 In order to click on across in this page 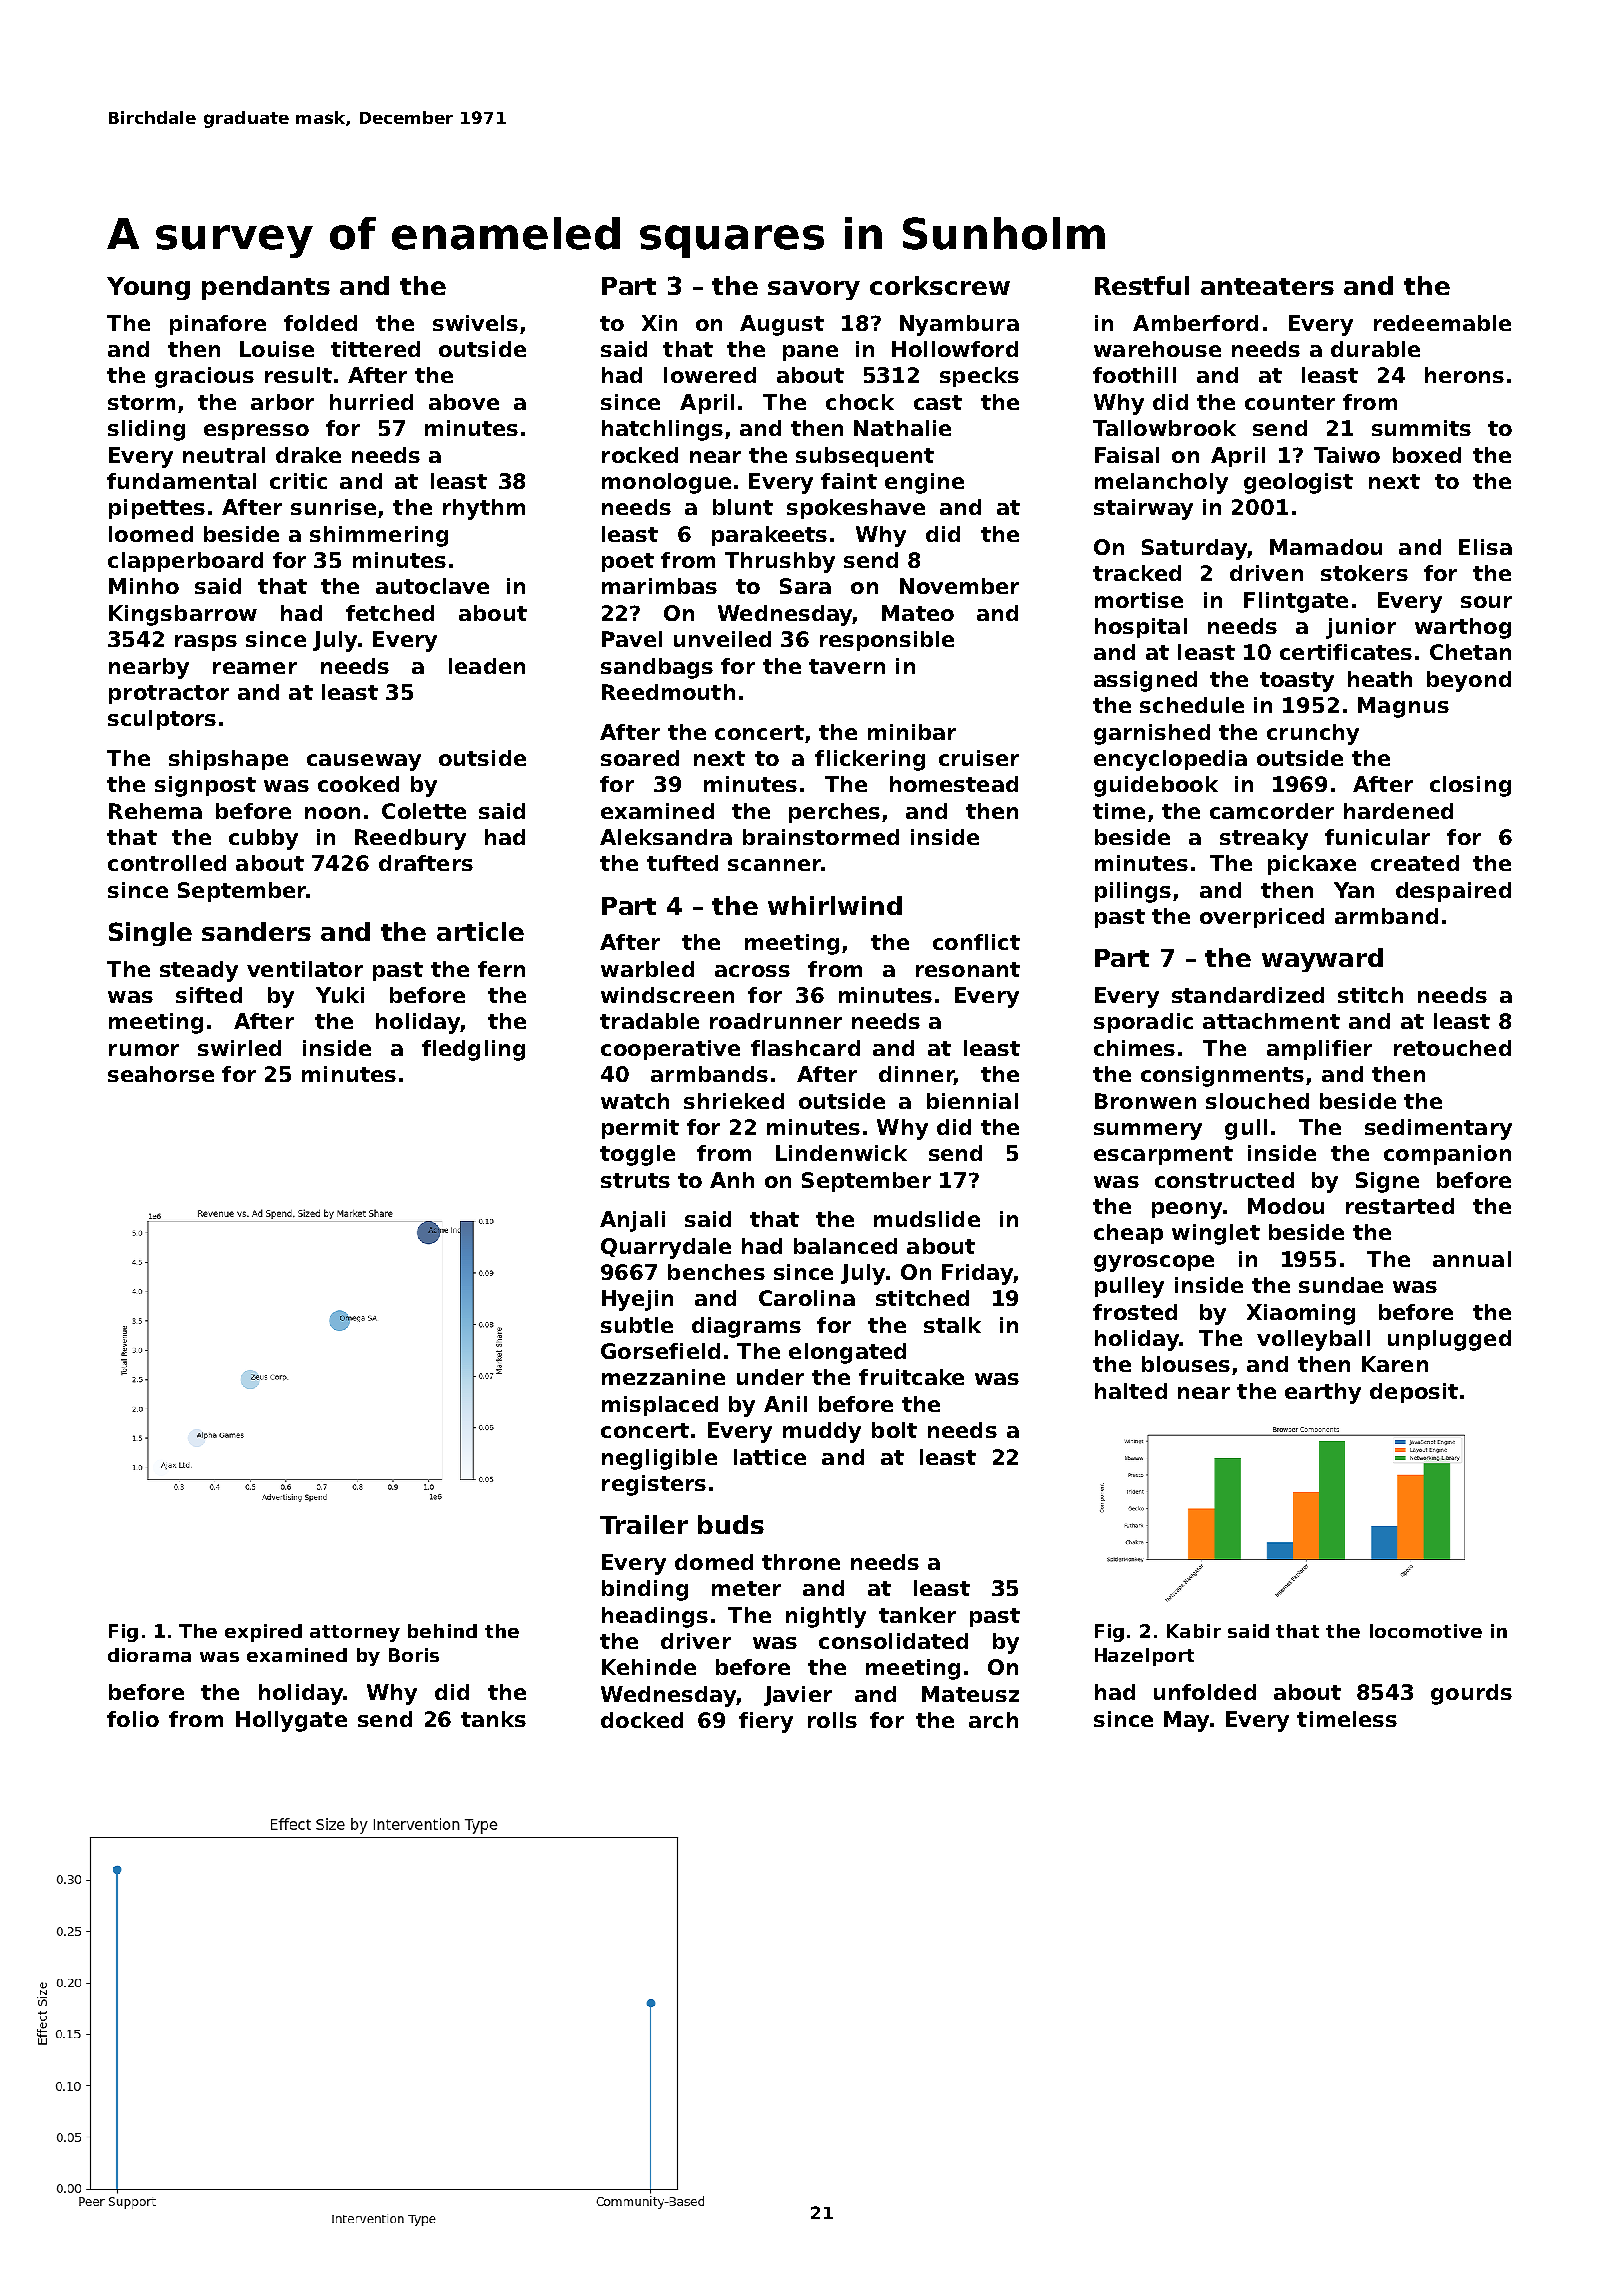, I will do `click(752, 971)`.
